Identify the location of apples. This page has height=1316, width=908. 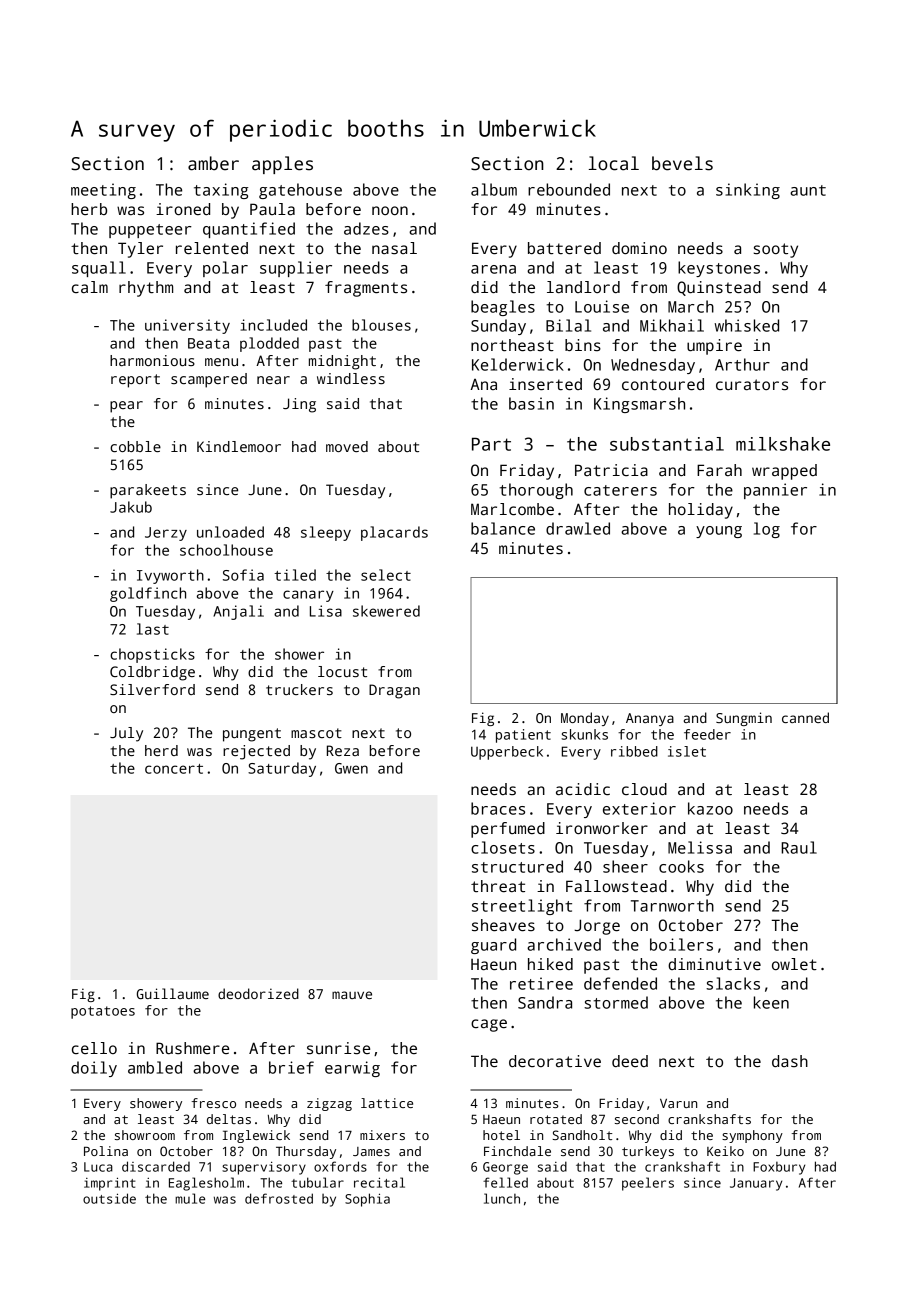
(282, 165).
